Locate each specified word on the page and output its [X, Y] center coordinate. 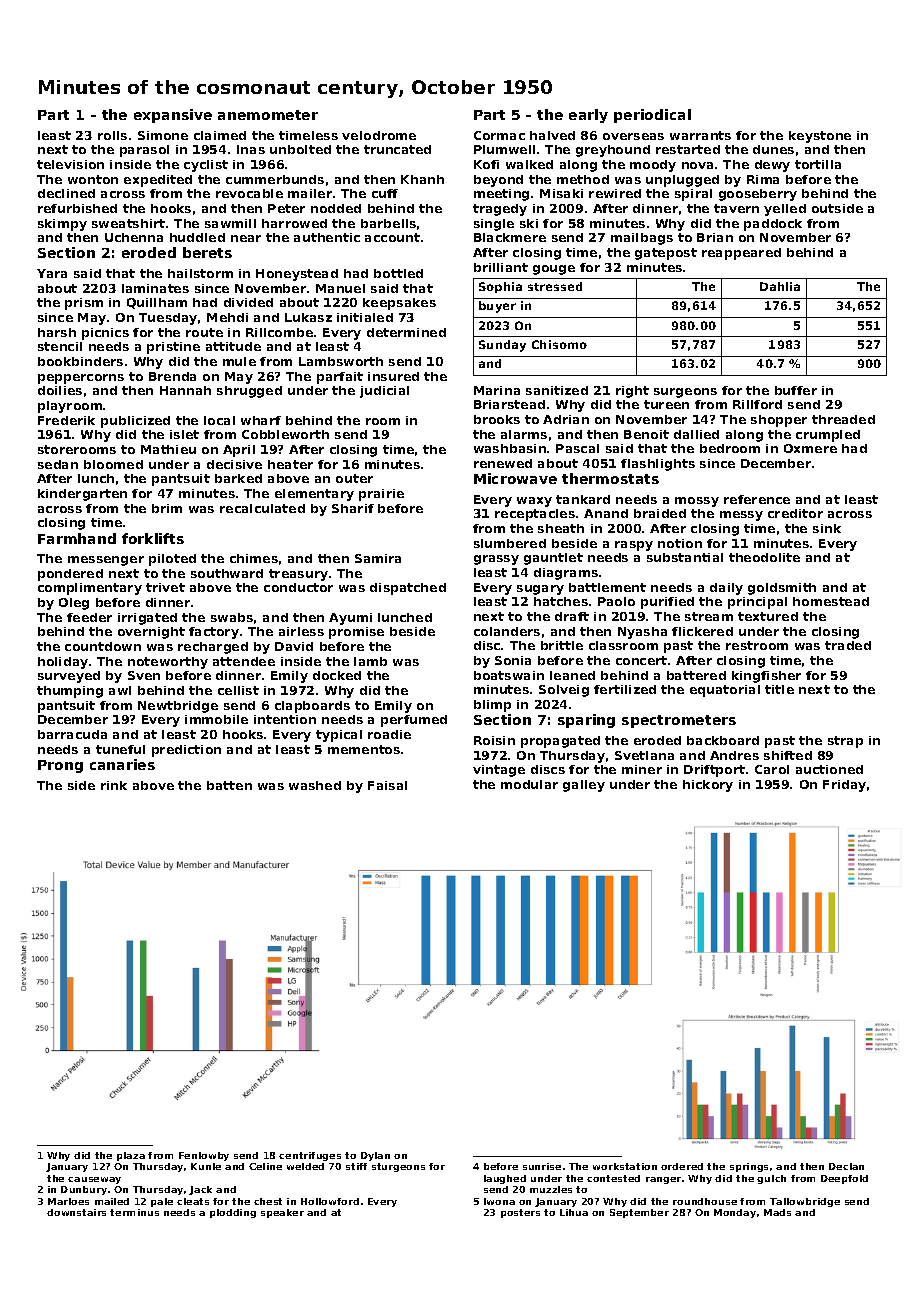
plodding [233, 1213]
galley [584, 786]
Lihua [574, 1212]
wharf [261, 420]
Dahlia [780, 286]
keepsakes [399, 304]
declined [66, 193]
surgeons [685, 393]
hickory [708, 786]
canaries [122, 764]
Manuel [340, 288]
